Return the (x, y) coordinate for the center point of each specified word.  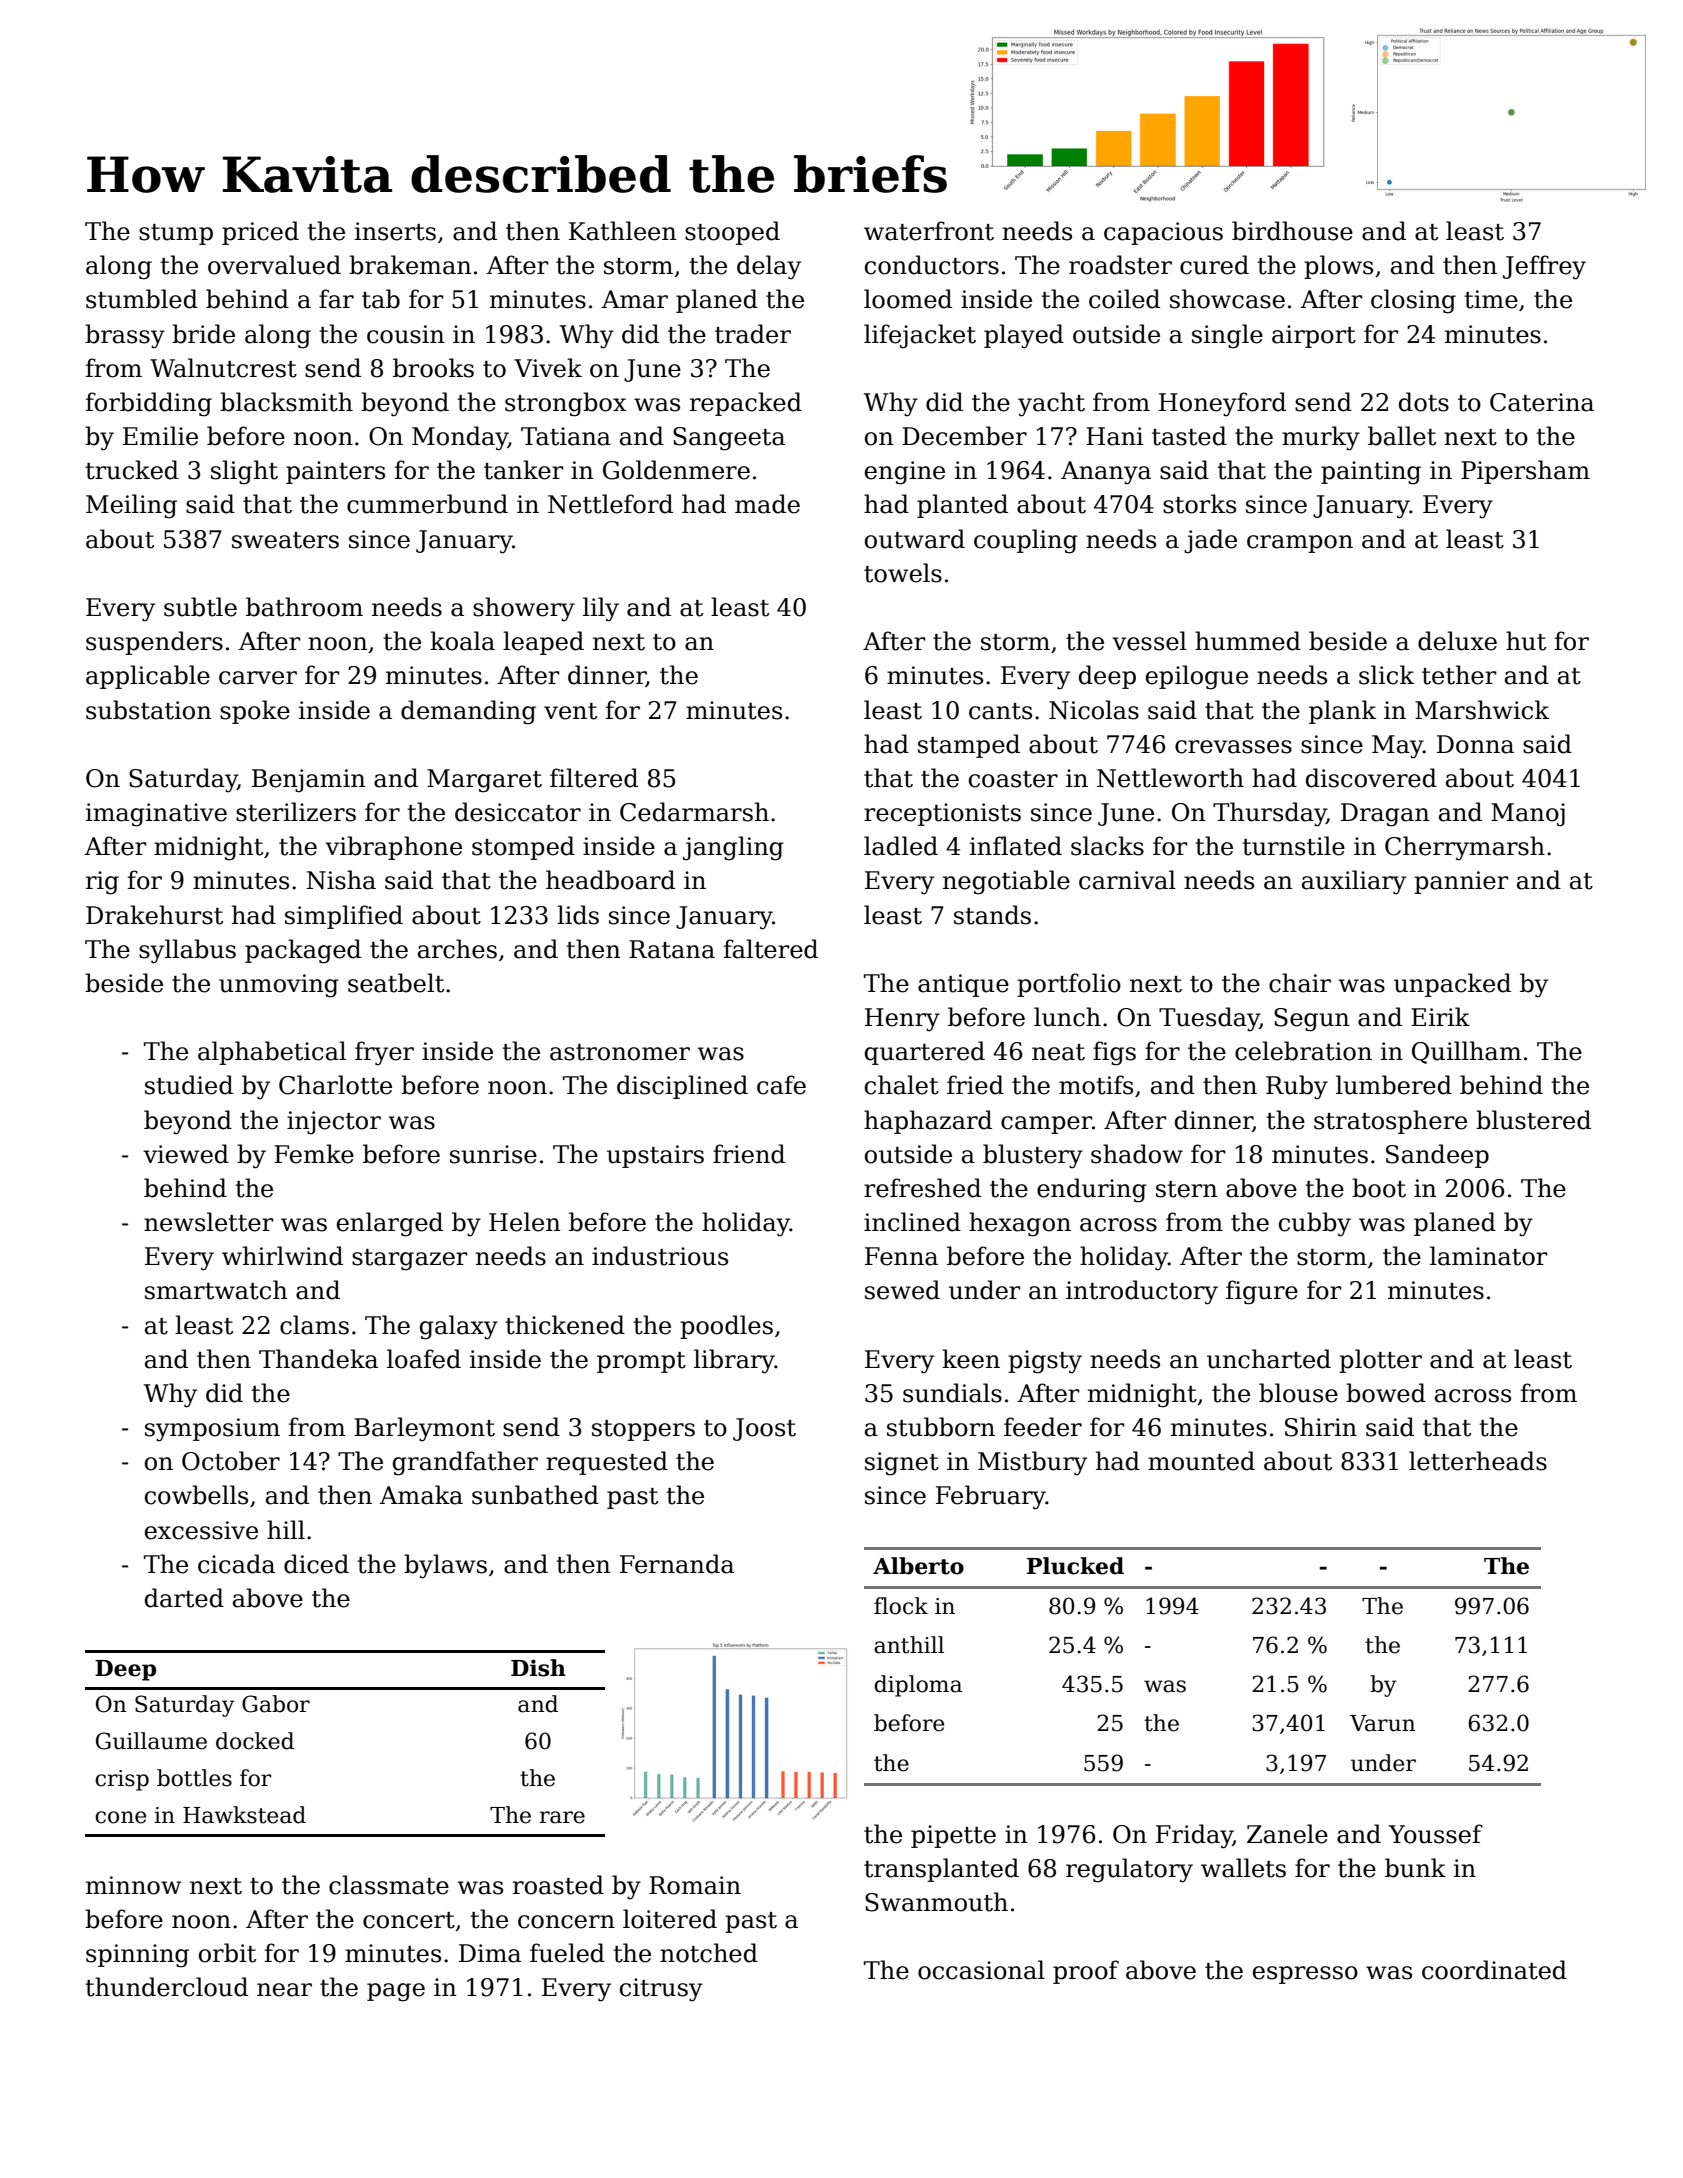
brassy (125, 336)
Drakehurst (154, 915)
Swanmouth (936, 1902)
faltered (771, 949)
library (734, 1361)
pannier (1461, 882)
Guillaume (151, 1741)
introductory (1142, 1292)
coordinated (1494, 1970)
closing (1413, 301)
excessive (201, 1530)
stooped (732, 233)
